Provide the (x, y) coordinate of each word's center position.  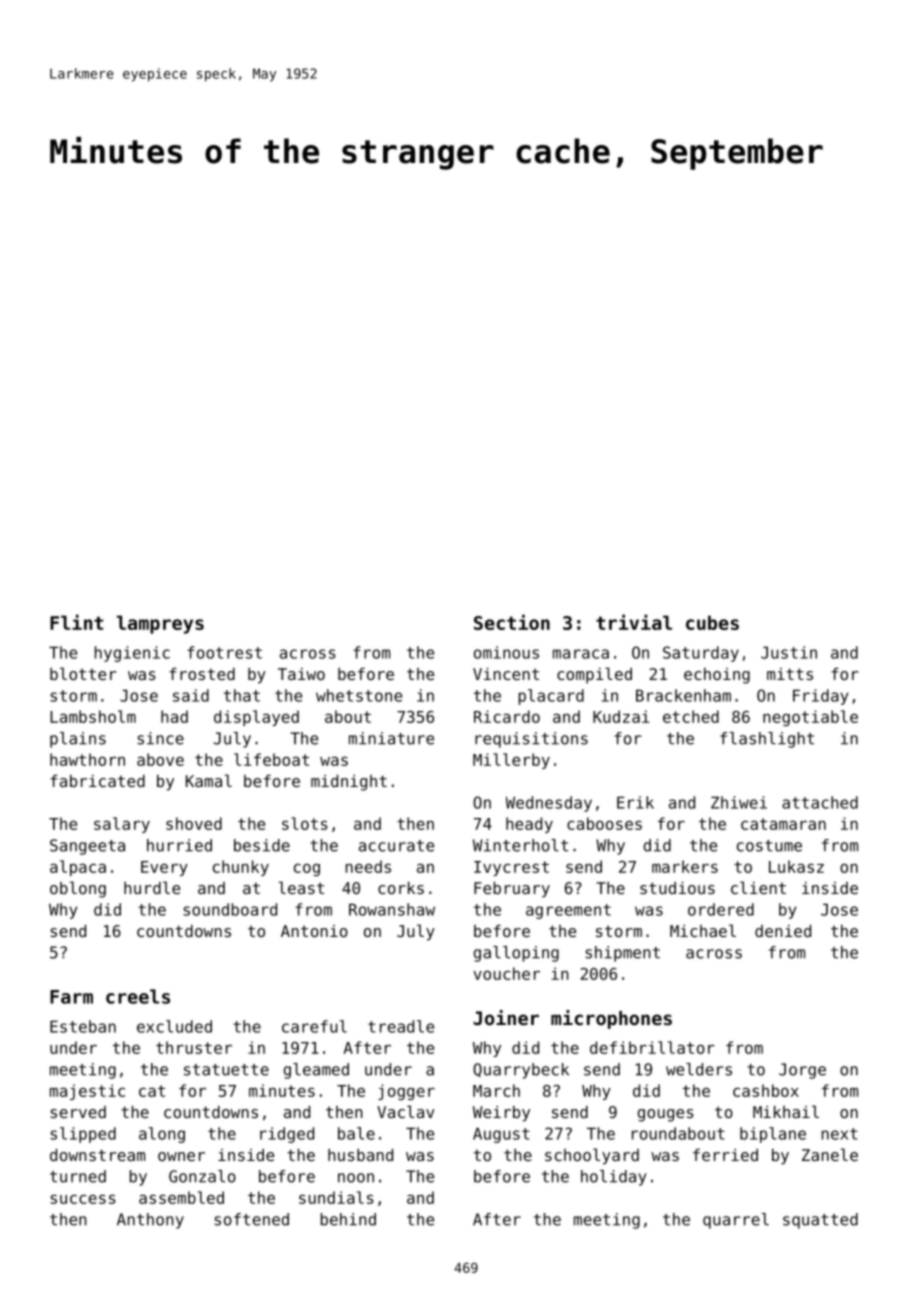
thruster (194, 1047)
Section (512, 622)
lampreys (160, 624)
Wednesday (549, 804)
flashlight (767, 740)
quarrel (736, 1221)
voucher (506, 973)
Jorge (802, 1071)
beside (262, 845)
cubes (712, 622)
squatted (820, 1221)
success (83, 1199)
